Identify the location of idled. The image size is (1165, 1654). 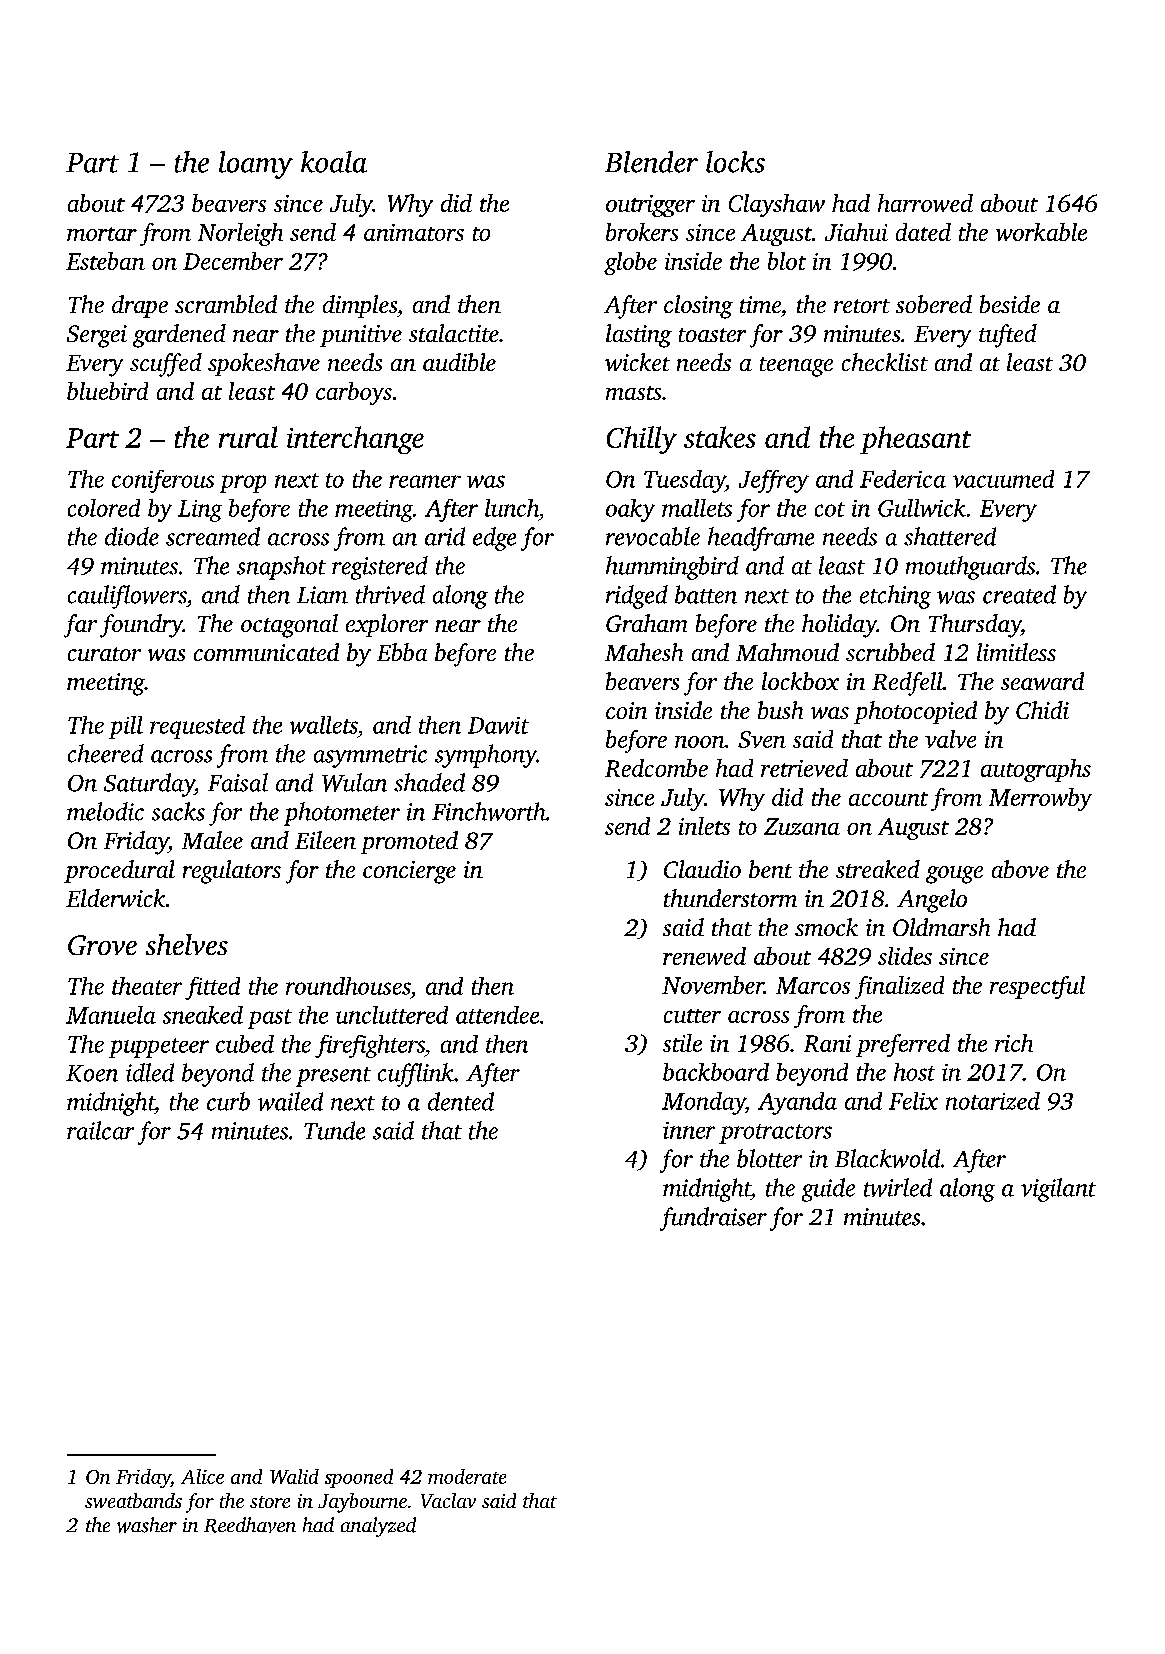
(150, 1072).
